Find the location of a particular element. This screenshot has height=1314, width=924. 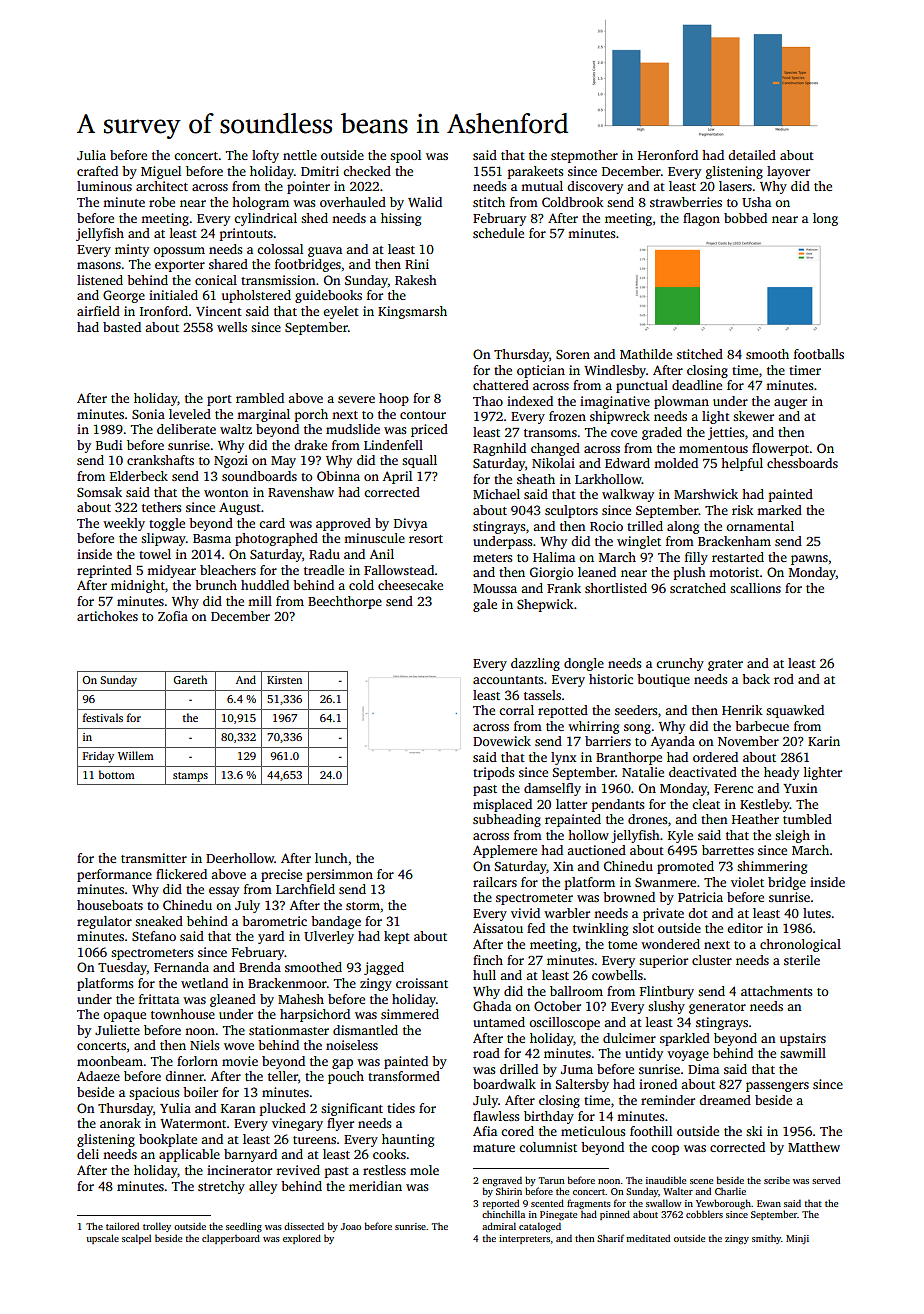

schedule is located at coordinates (498, 233).
